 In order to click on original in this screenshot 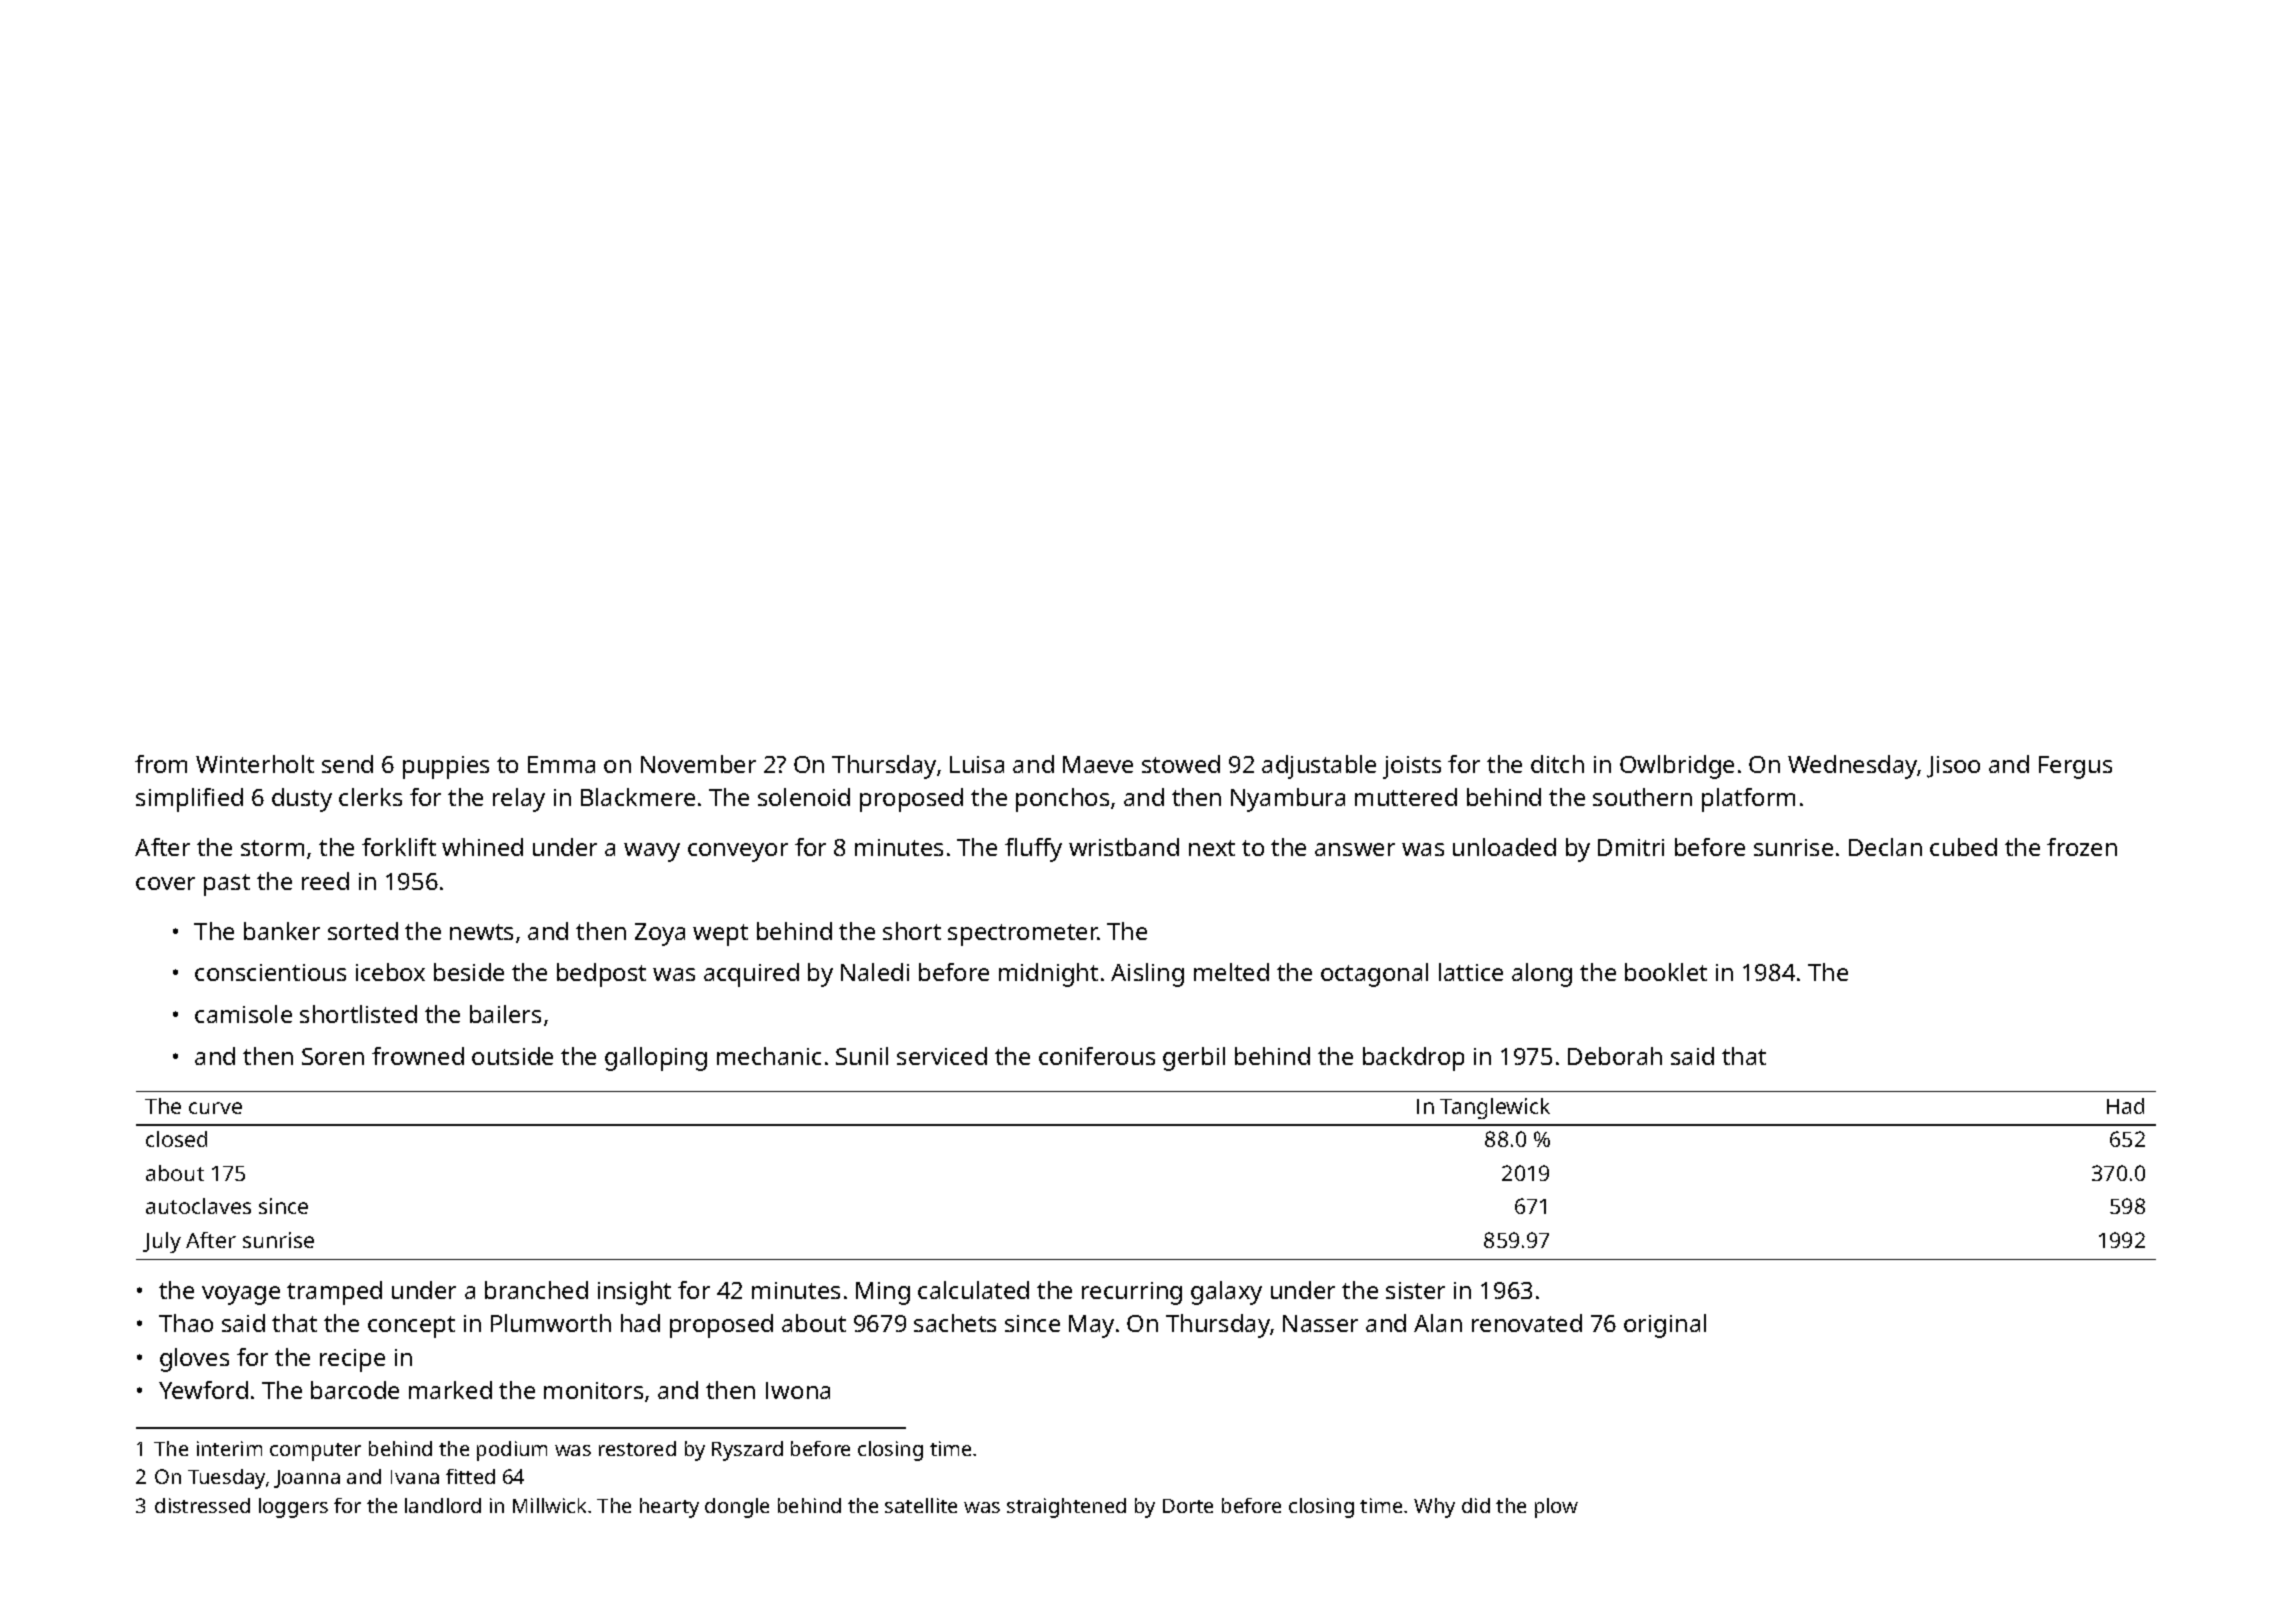, I will do `click(1665, 1326)`.
